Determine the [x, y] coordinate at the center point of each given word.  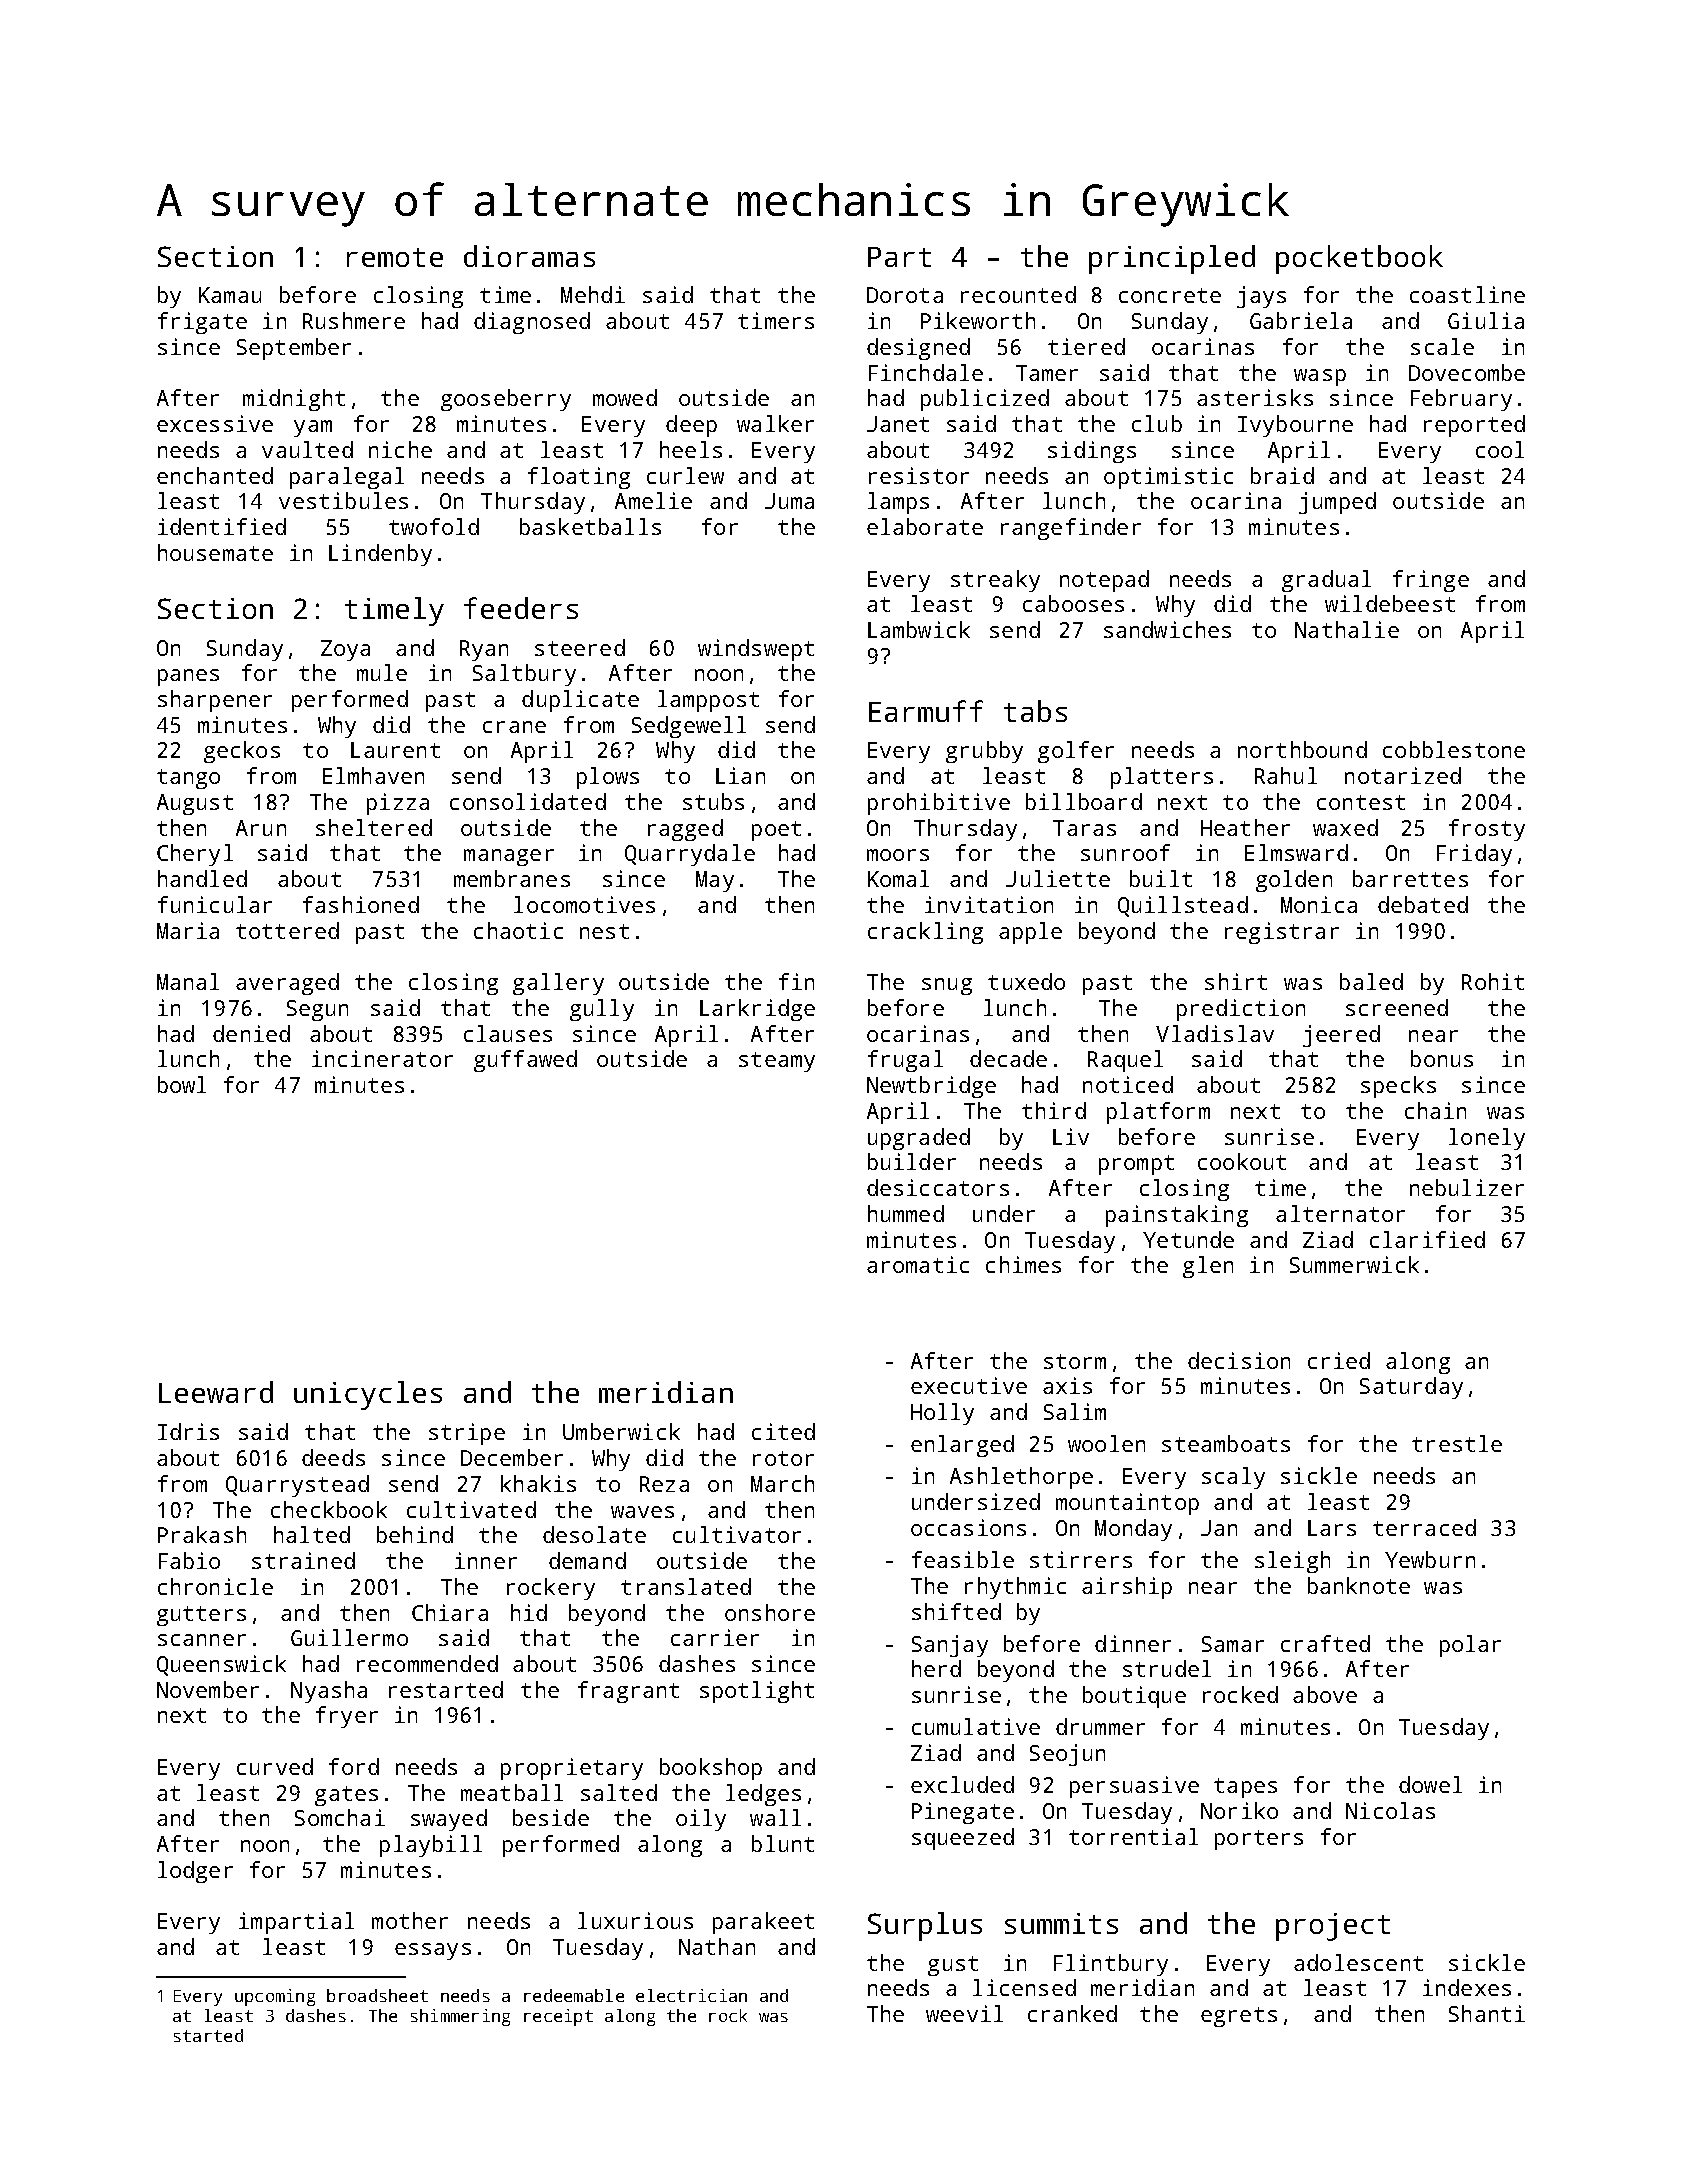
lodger [195, 1872]
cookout [1242, 1161]
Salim [1075, 1411]
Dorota [905, 295]
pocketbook [1359, 259]
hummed [906, 1213]
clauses [508, 1033]
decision [1239, 1360]
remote [395, 257]
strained [303, 1560]
